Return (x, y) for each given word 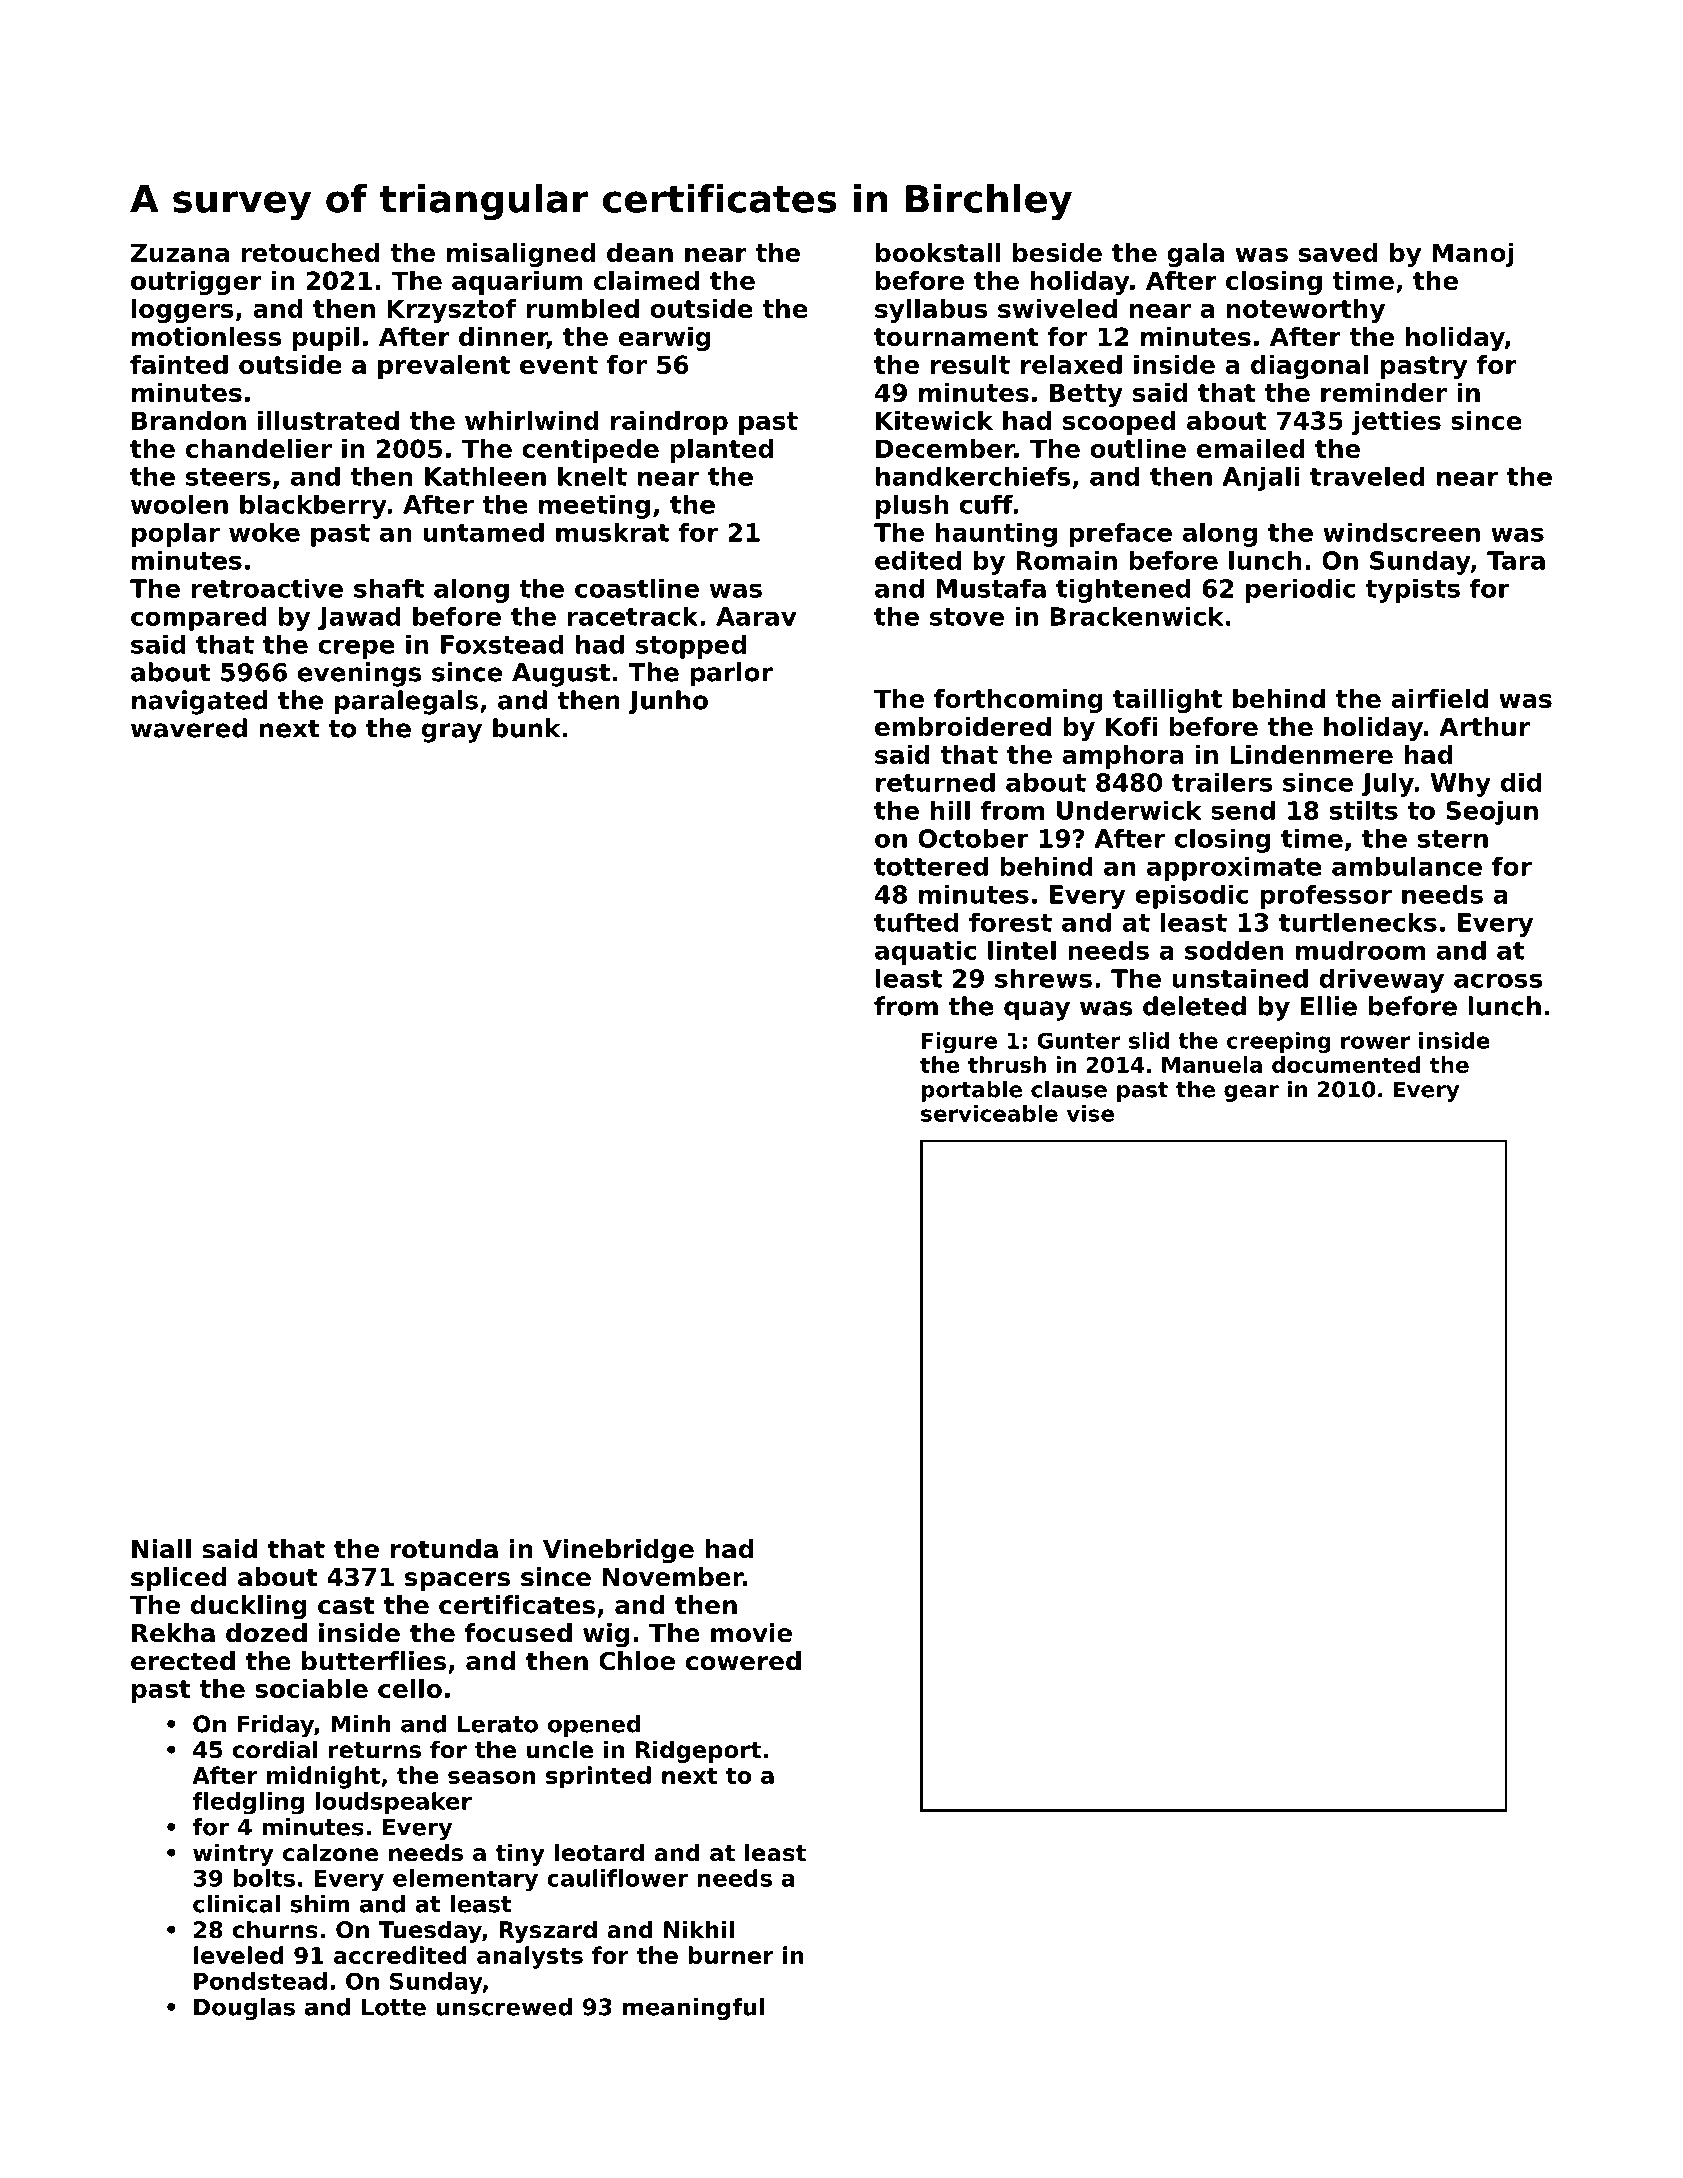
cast (346, 1605)
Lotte (394, 2007)
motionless (206, 336)
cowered (743, 1661)
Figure (959, 1042)
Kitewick (934, 420)
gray (452, 733)
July (1387, 784)
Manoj (1473, 255)
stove (967, 617)
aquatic (925, 952)
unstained (1240, 978)
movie (751, 1633)
